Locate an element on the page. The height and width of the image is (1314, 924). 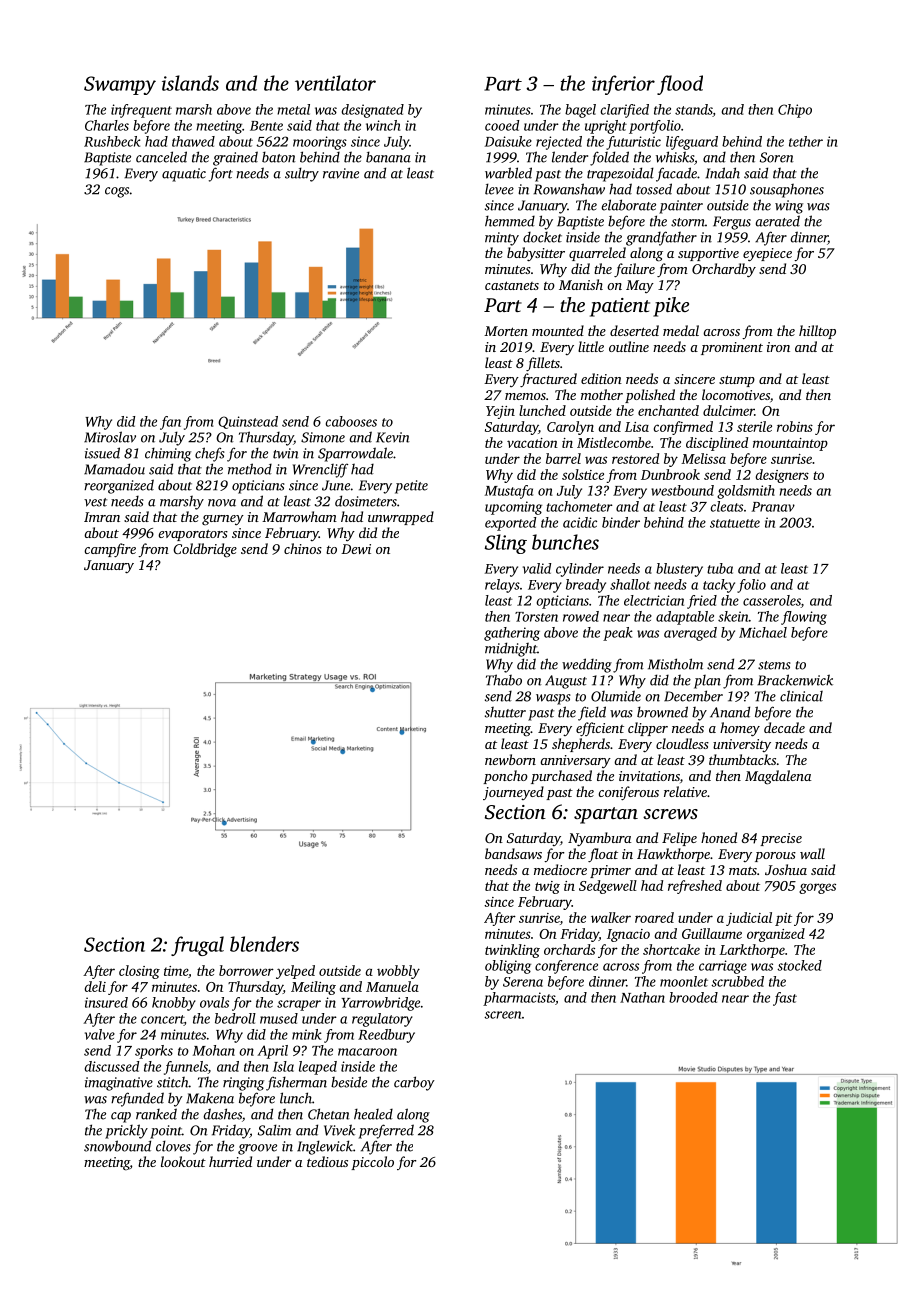
deli is located at coordinates (95, 986).
